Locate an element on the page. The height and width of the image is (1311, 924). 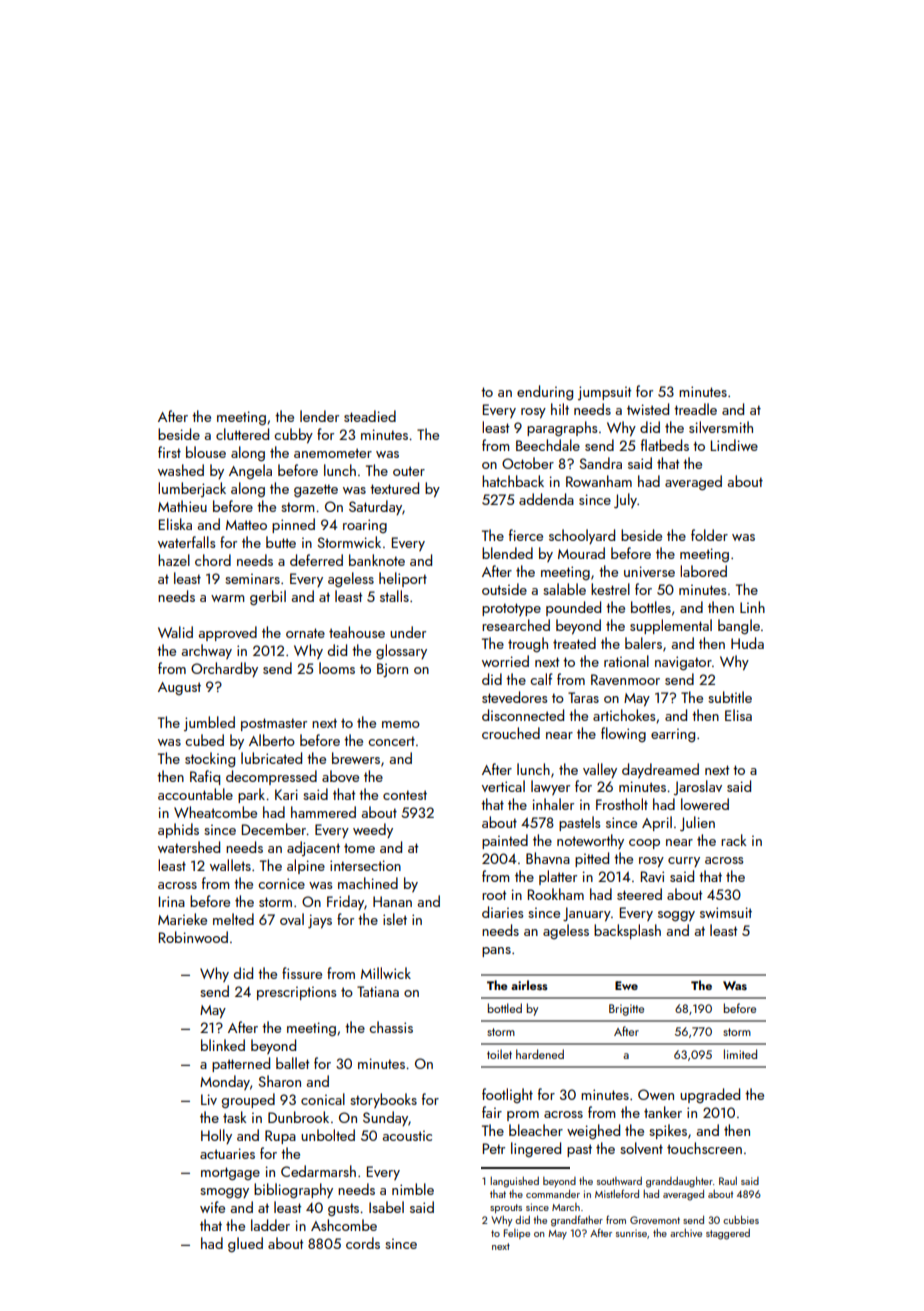
Cedarmarsh is located at coordinates (318, 1171).
